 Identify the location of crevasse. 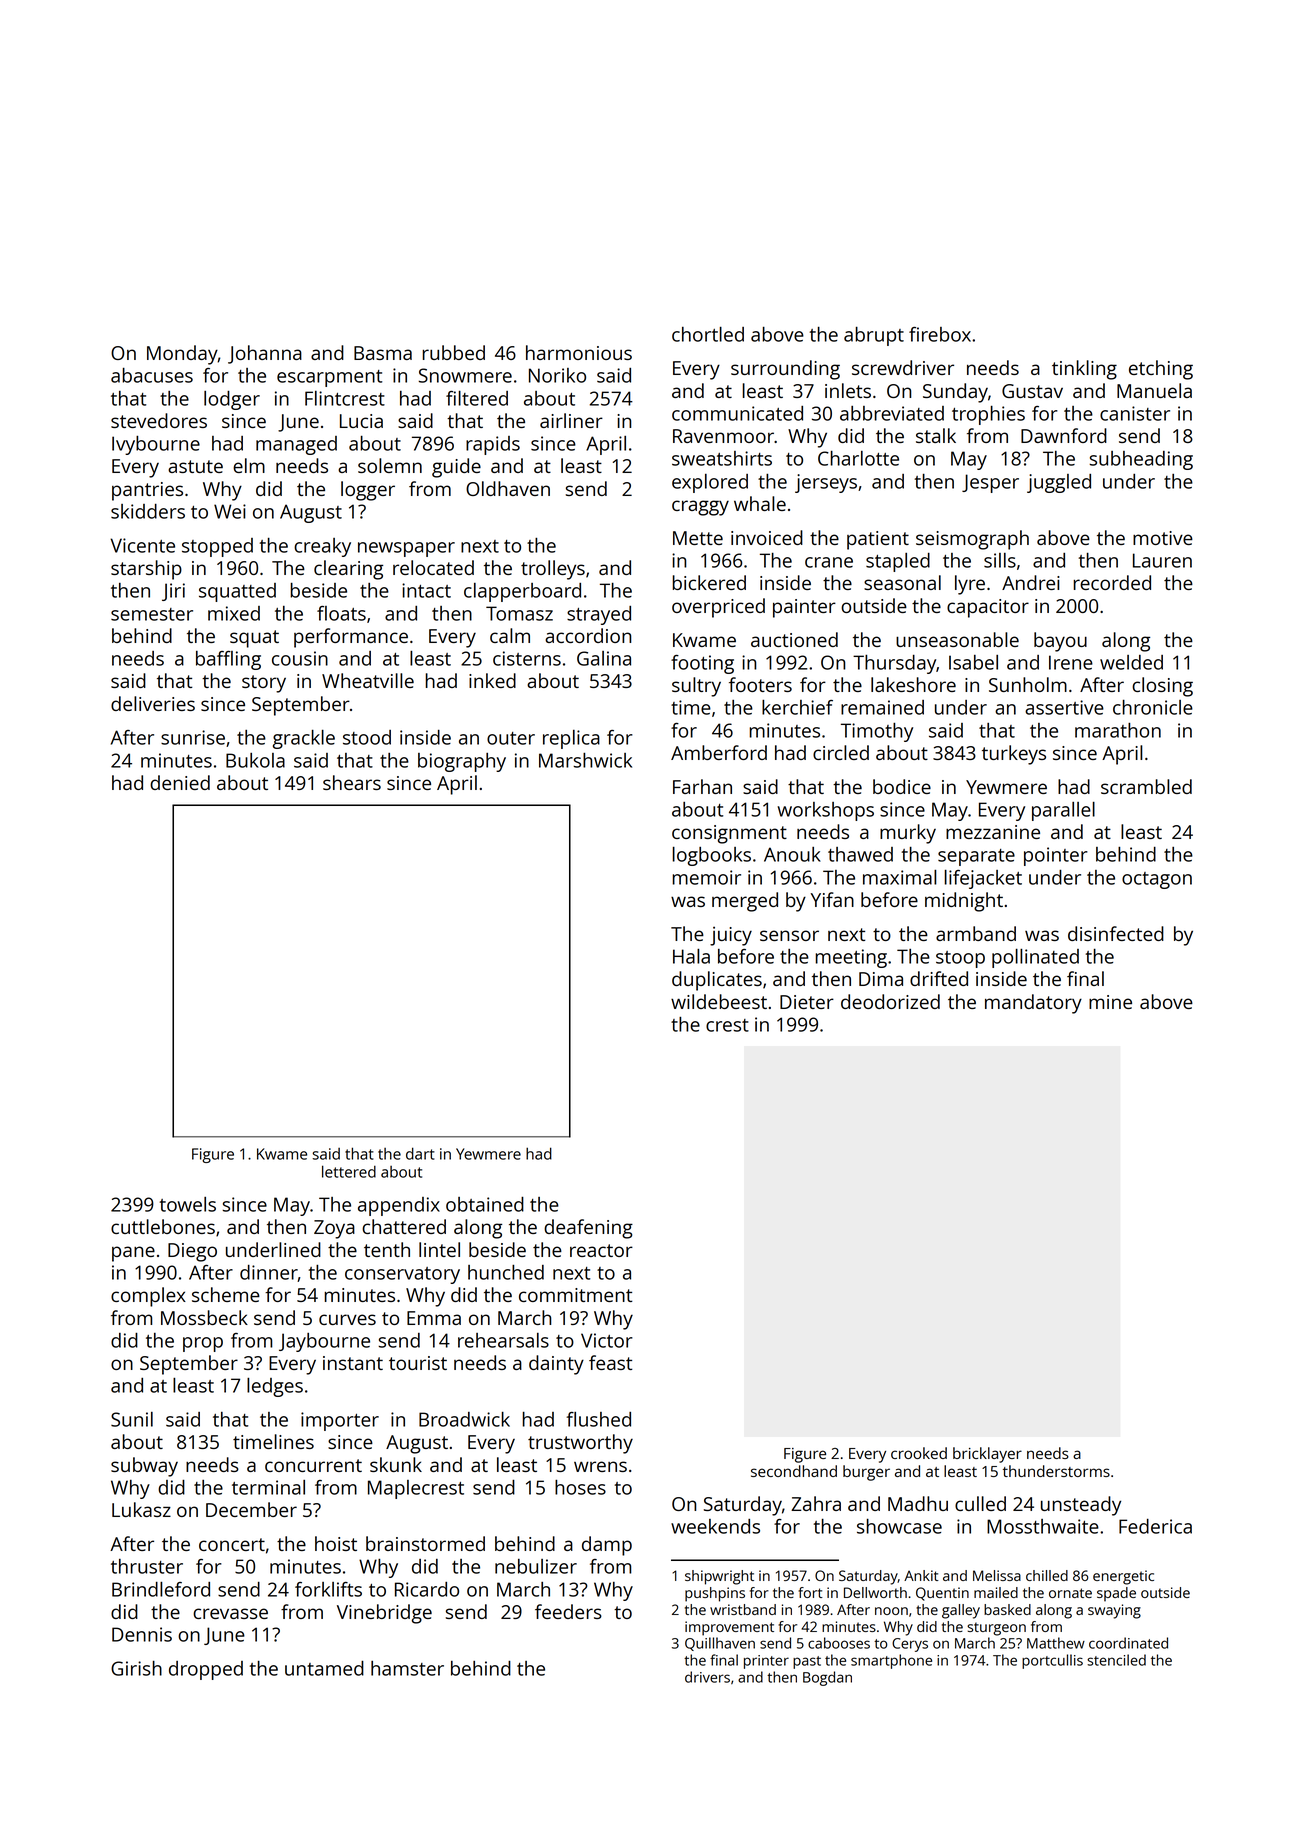
(230, 1613).
